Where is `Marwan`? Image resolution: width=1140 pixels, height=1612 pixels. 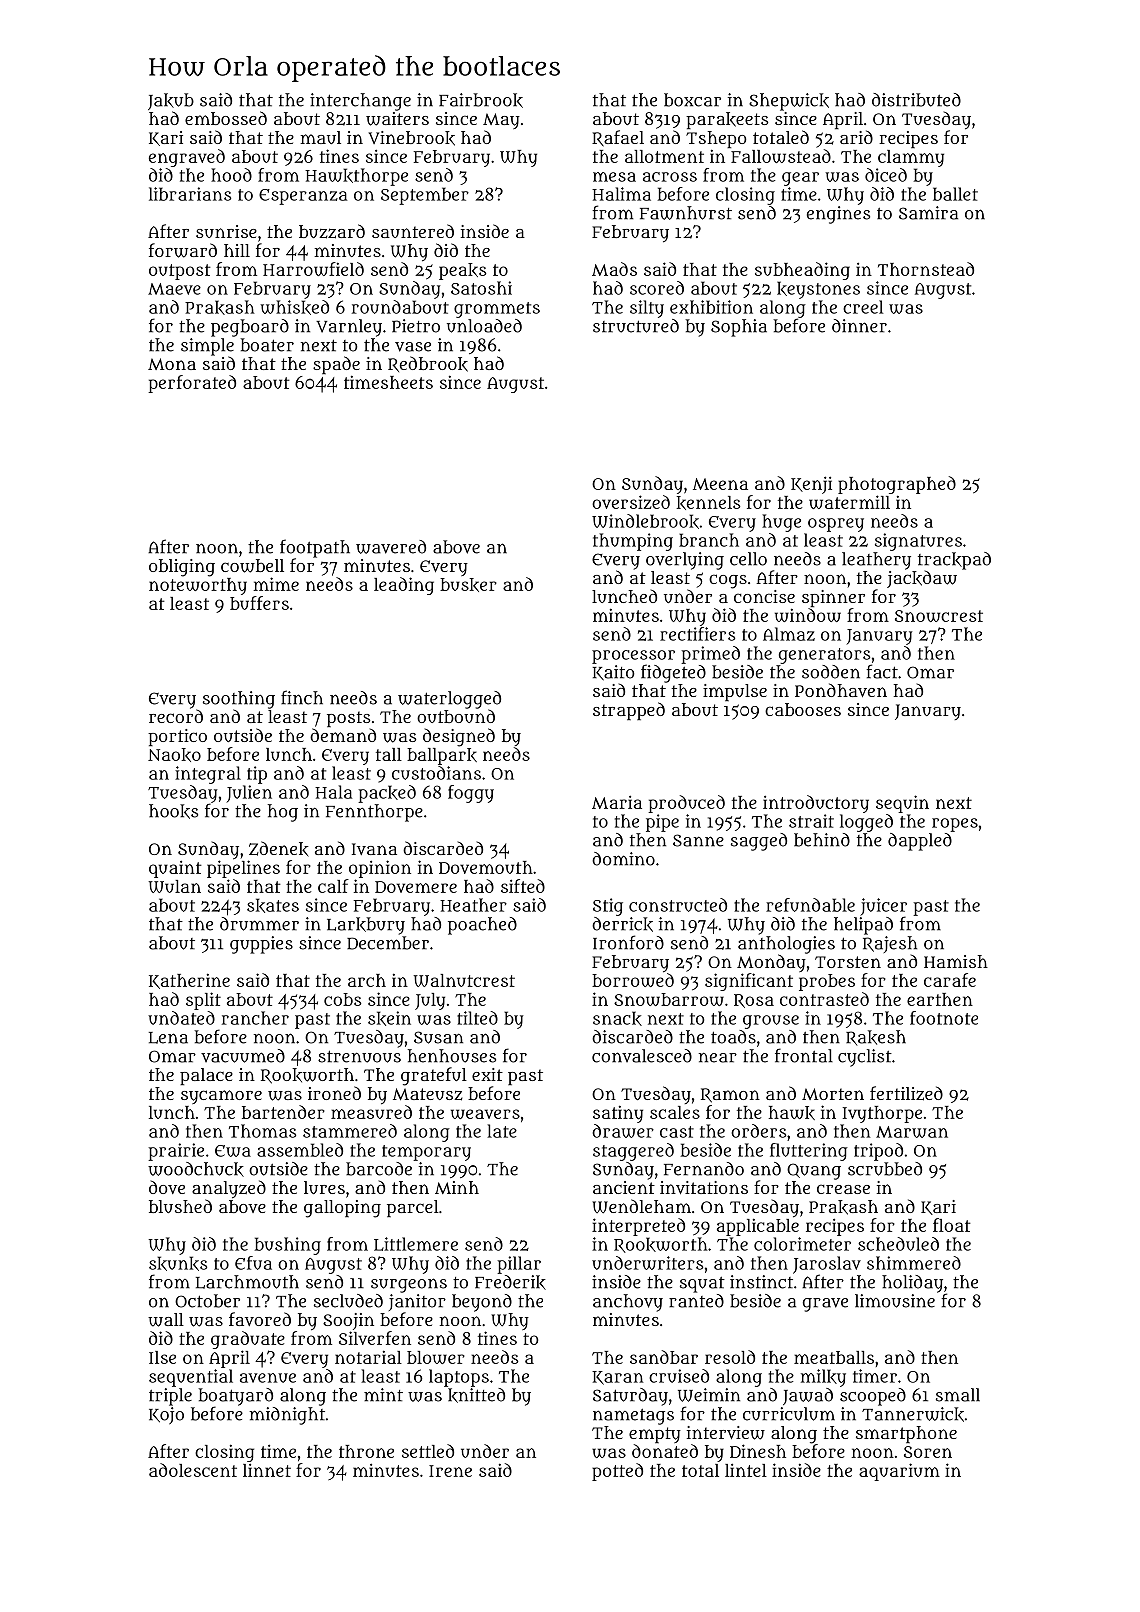 Marwan is located at coordinates (912, 1132).
